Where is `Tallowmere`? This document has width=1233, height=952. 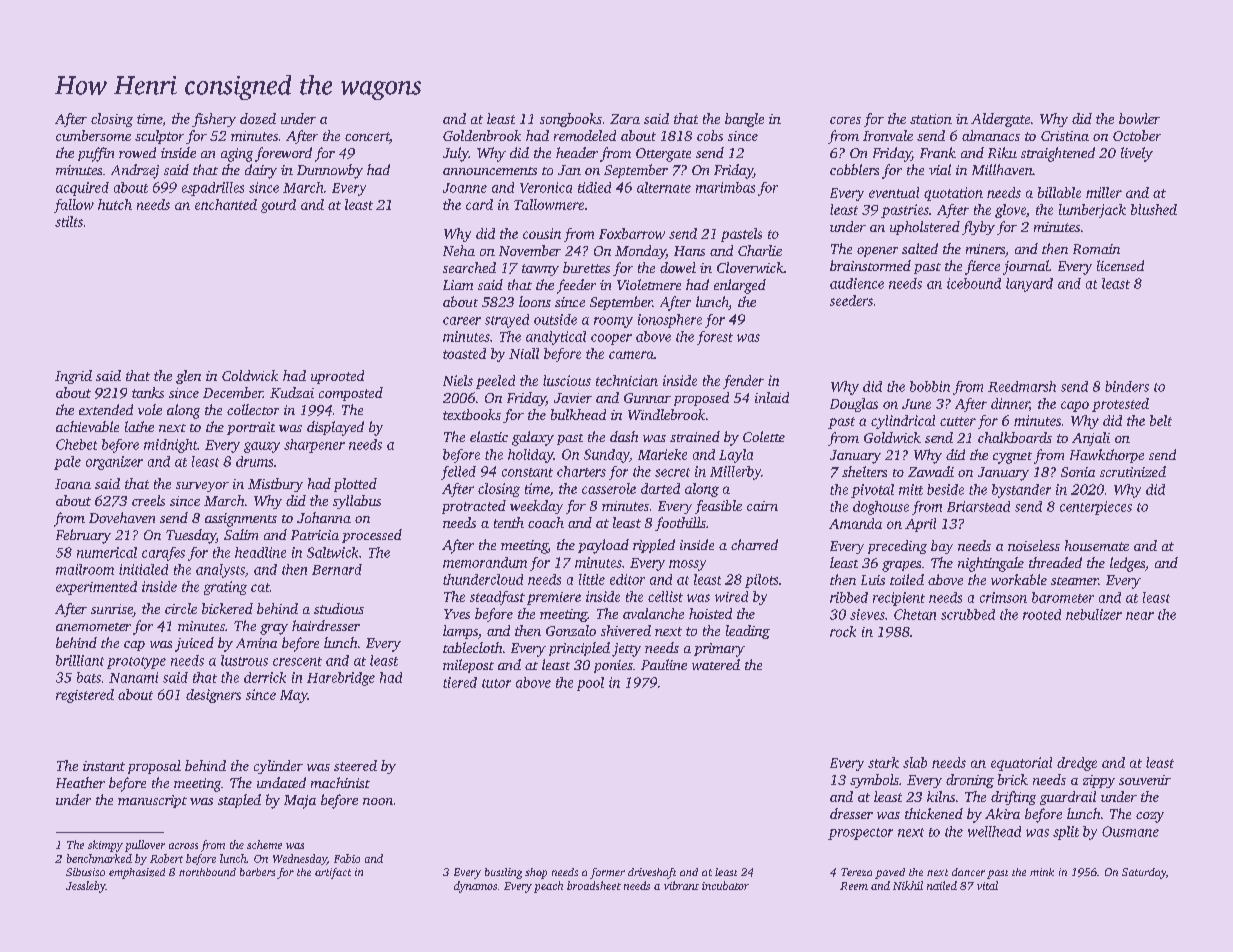 Tallowmere is located at coordinates (549, 204).
